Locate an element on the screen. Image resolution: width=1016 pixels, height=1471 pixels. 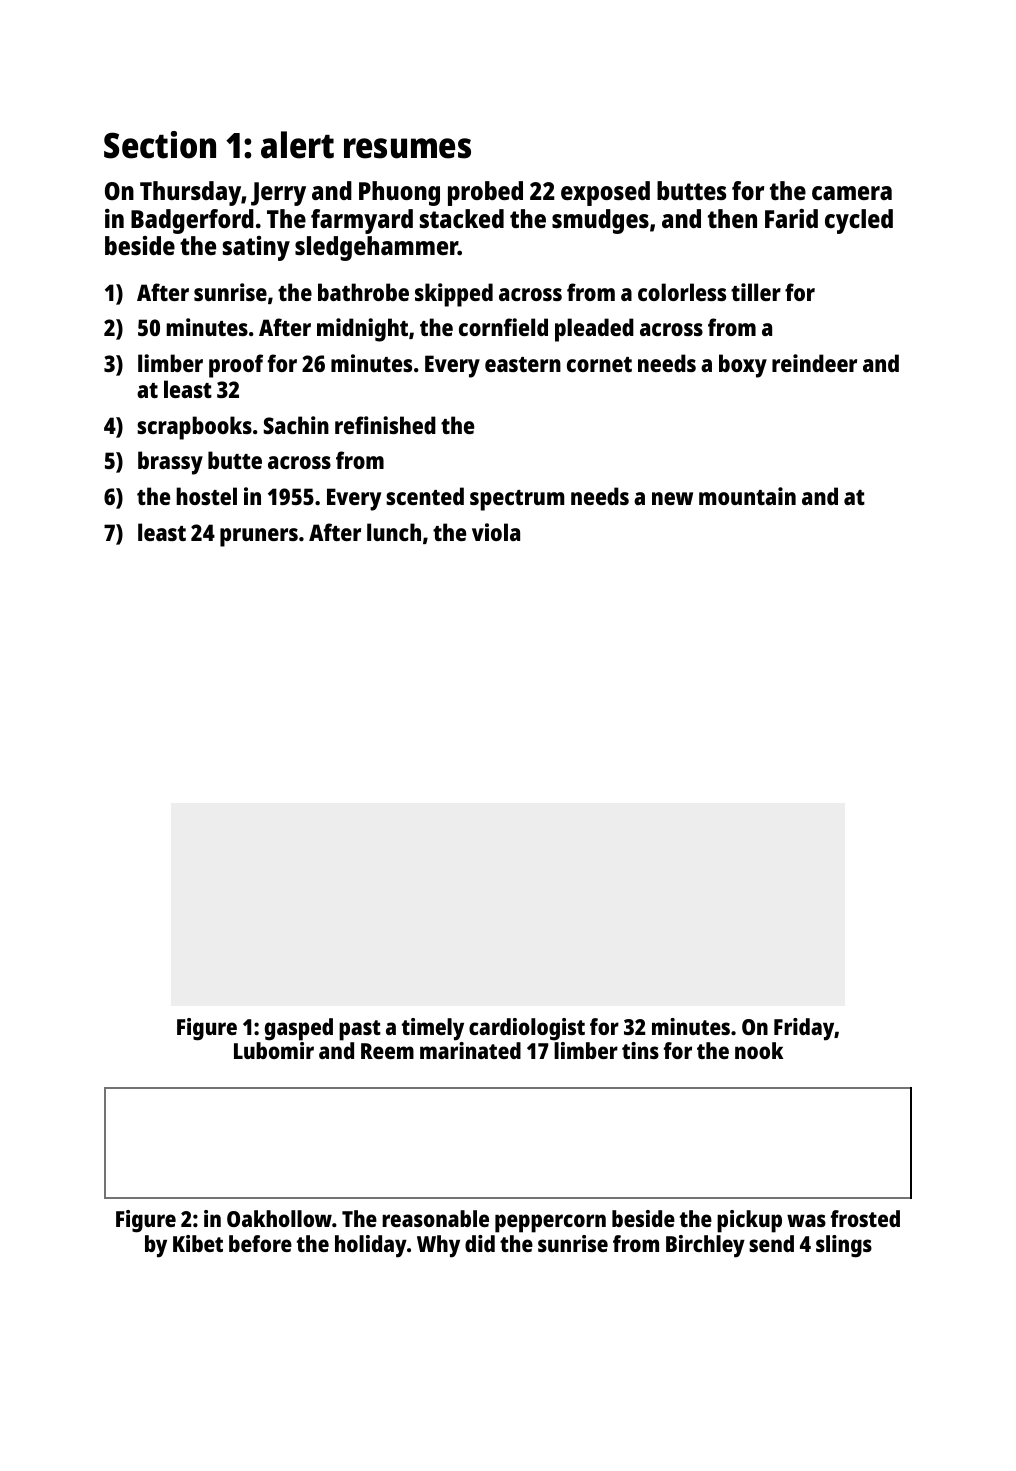
camera is located at coordinates (852, 193).
